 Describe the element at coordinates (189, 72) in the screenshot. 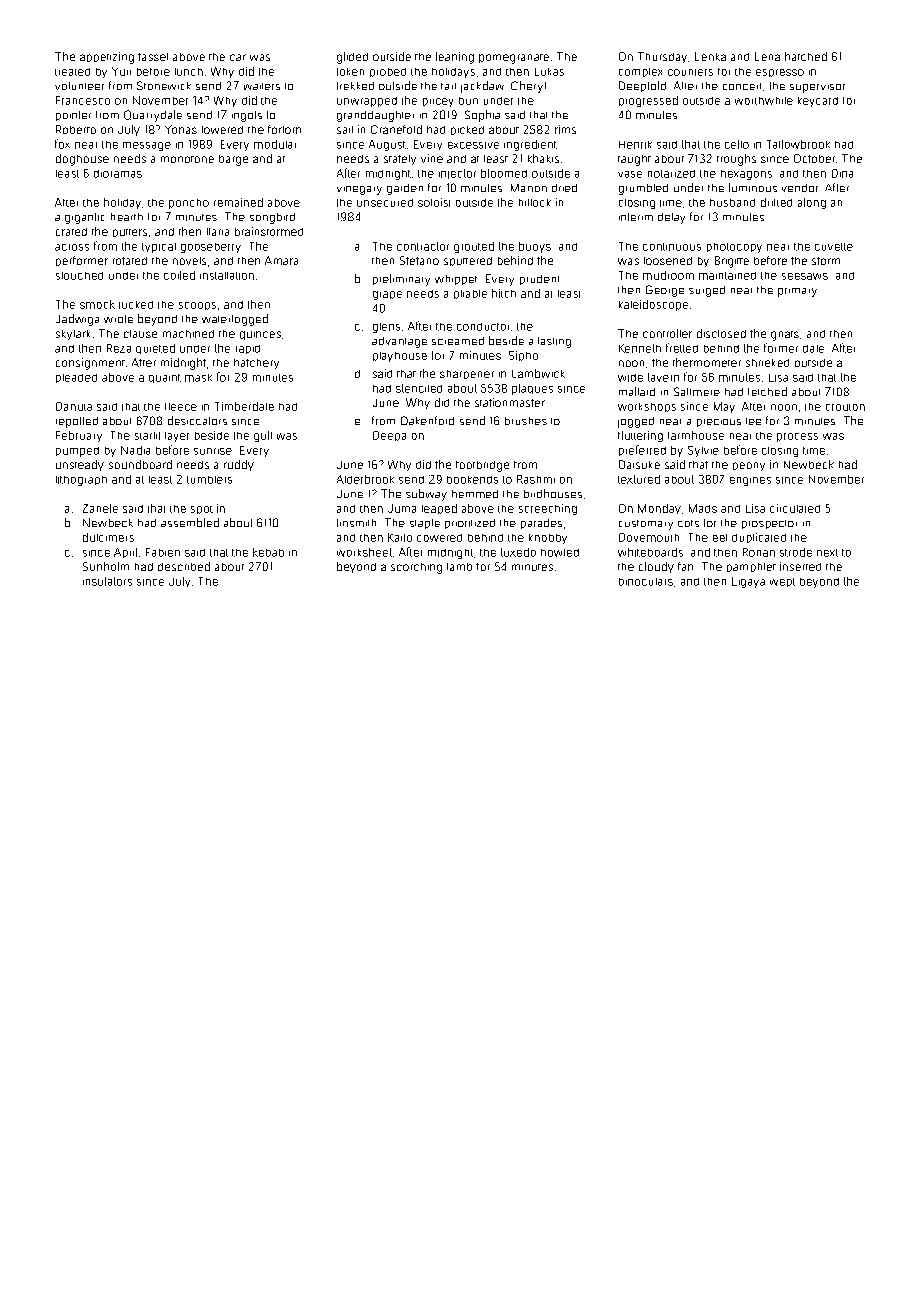

I see `lunch` at that location.
